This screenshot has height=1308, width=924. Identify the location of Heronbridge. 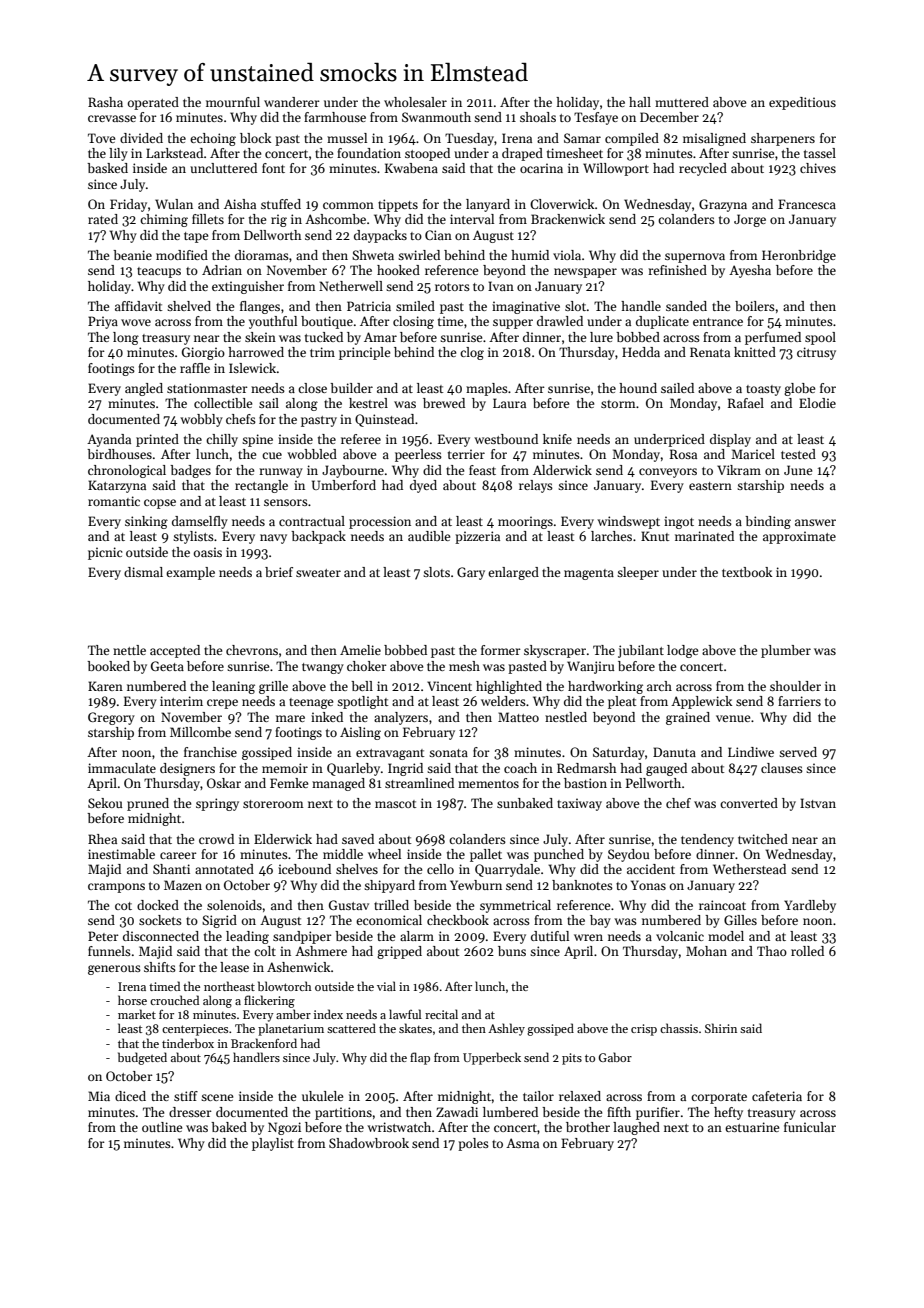
(799, 256).
